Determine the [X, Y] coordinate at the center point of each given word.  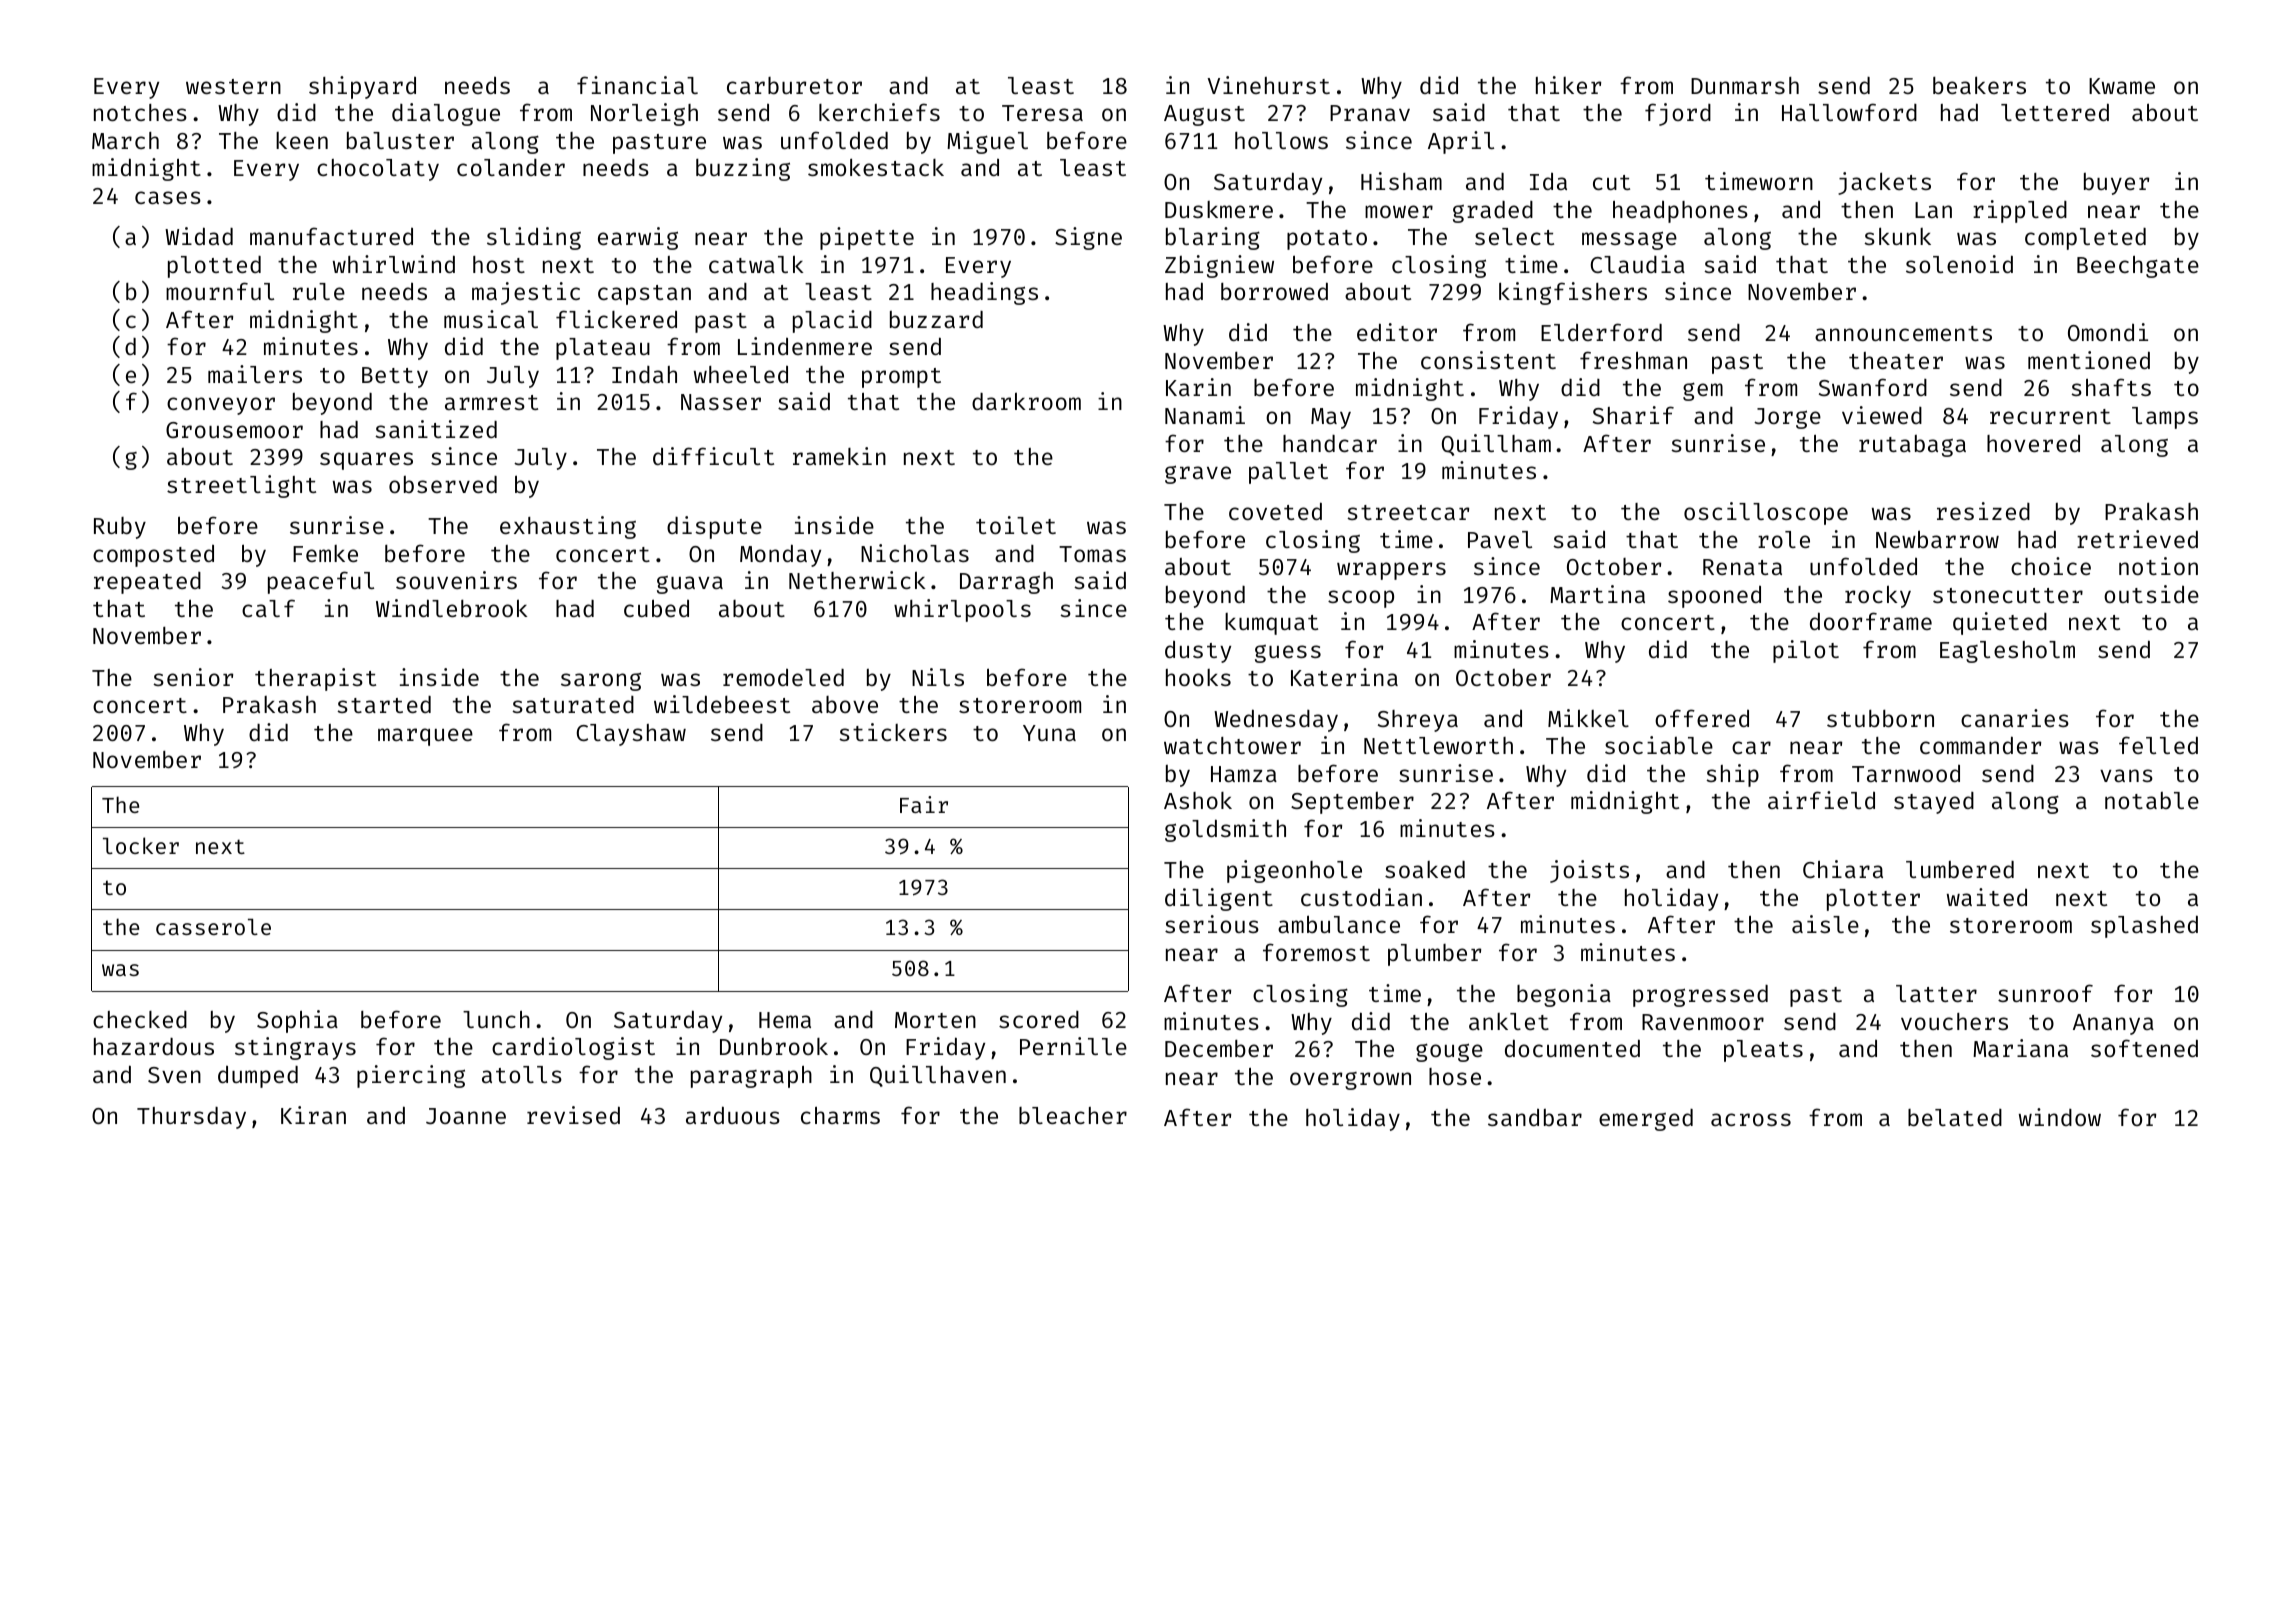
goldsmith [1225, 830]
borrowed [1274, 291]
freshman [1633, 360]
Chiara [1843, 869]
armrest [491, 402]
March [125, 140]
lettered [2055, 112]
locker [141, 845]
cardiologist [573, 1048]
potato [1327, 240]
